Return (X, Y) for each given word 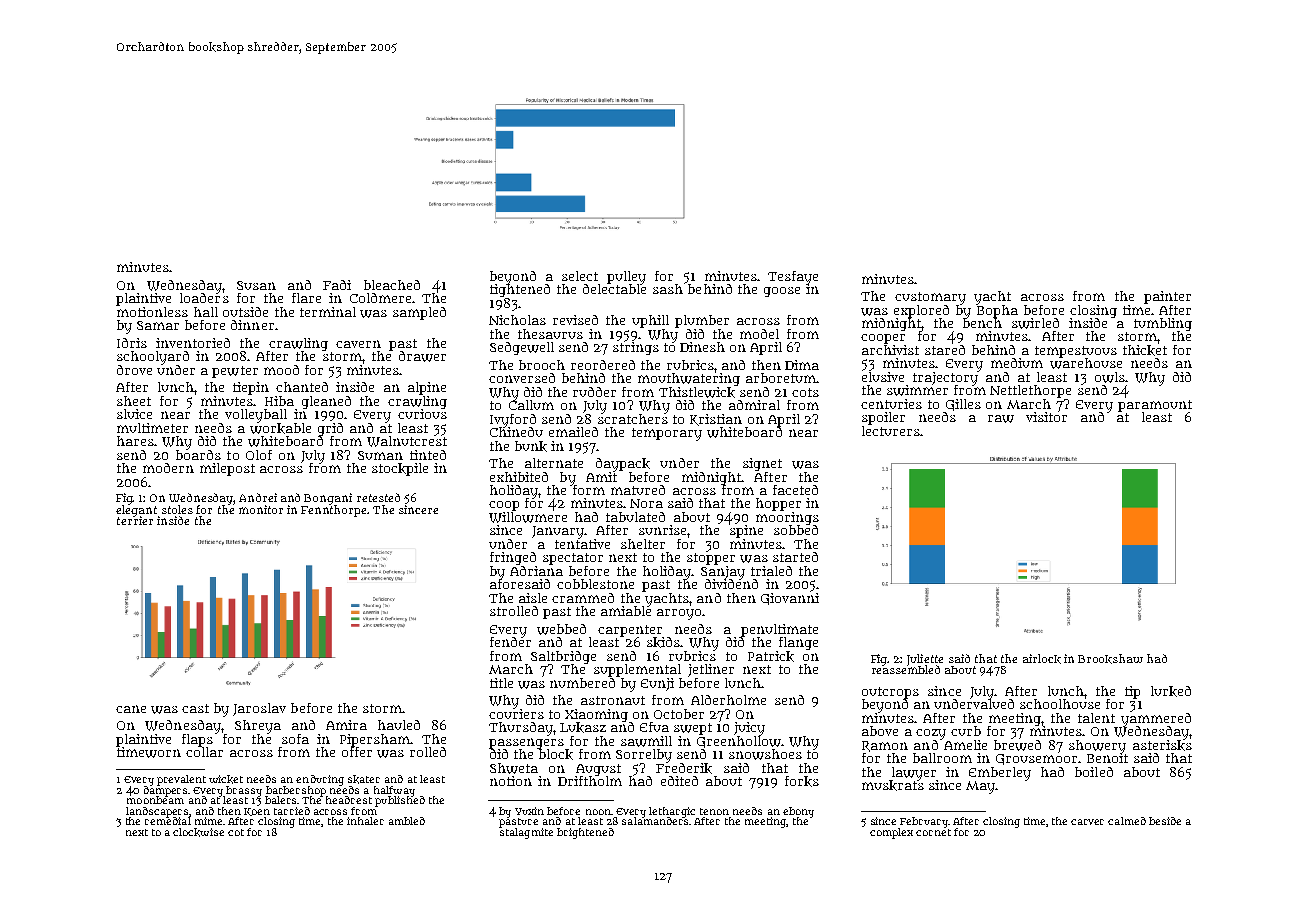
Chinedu (516, 432)
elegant (137, 511)
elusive (883, 377)
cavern (358, 344)
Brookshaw (1110, 659)
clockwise (198, 832)
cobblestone (595, 584)
